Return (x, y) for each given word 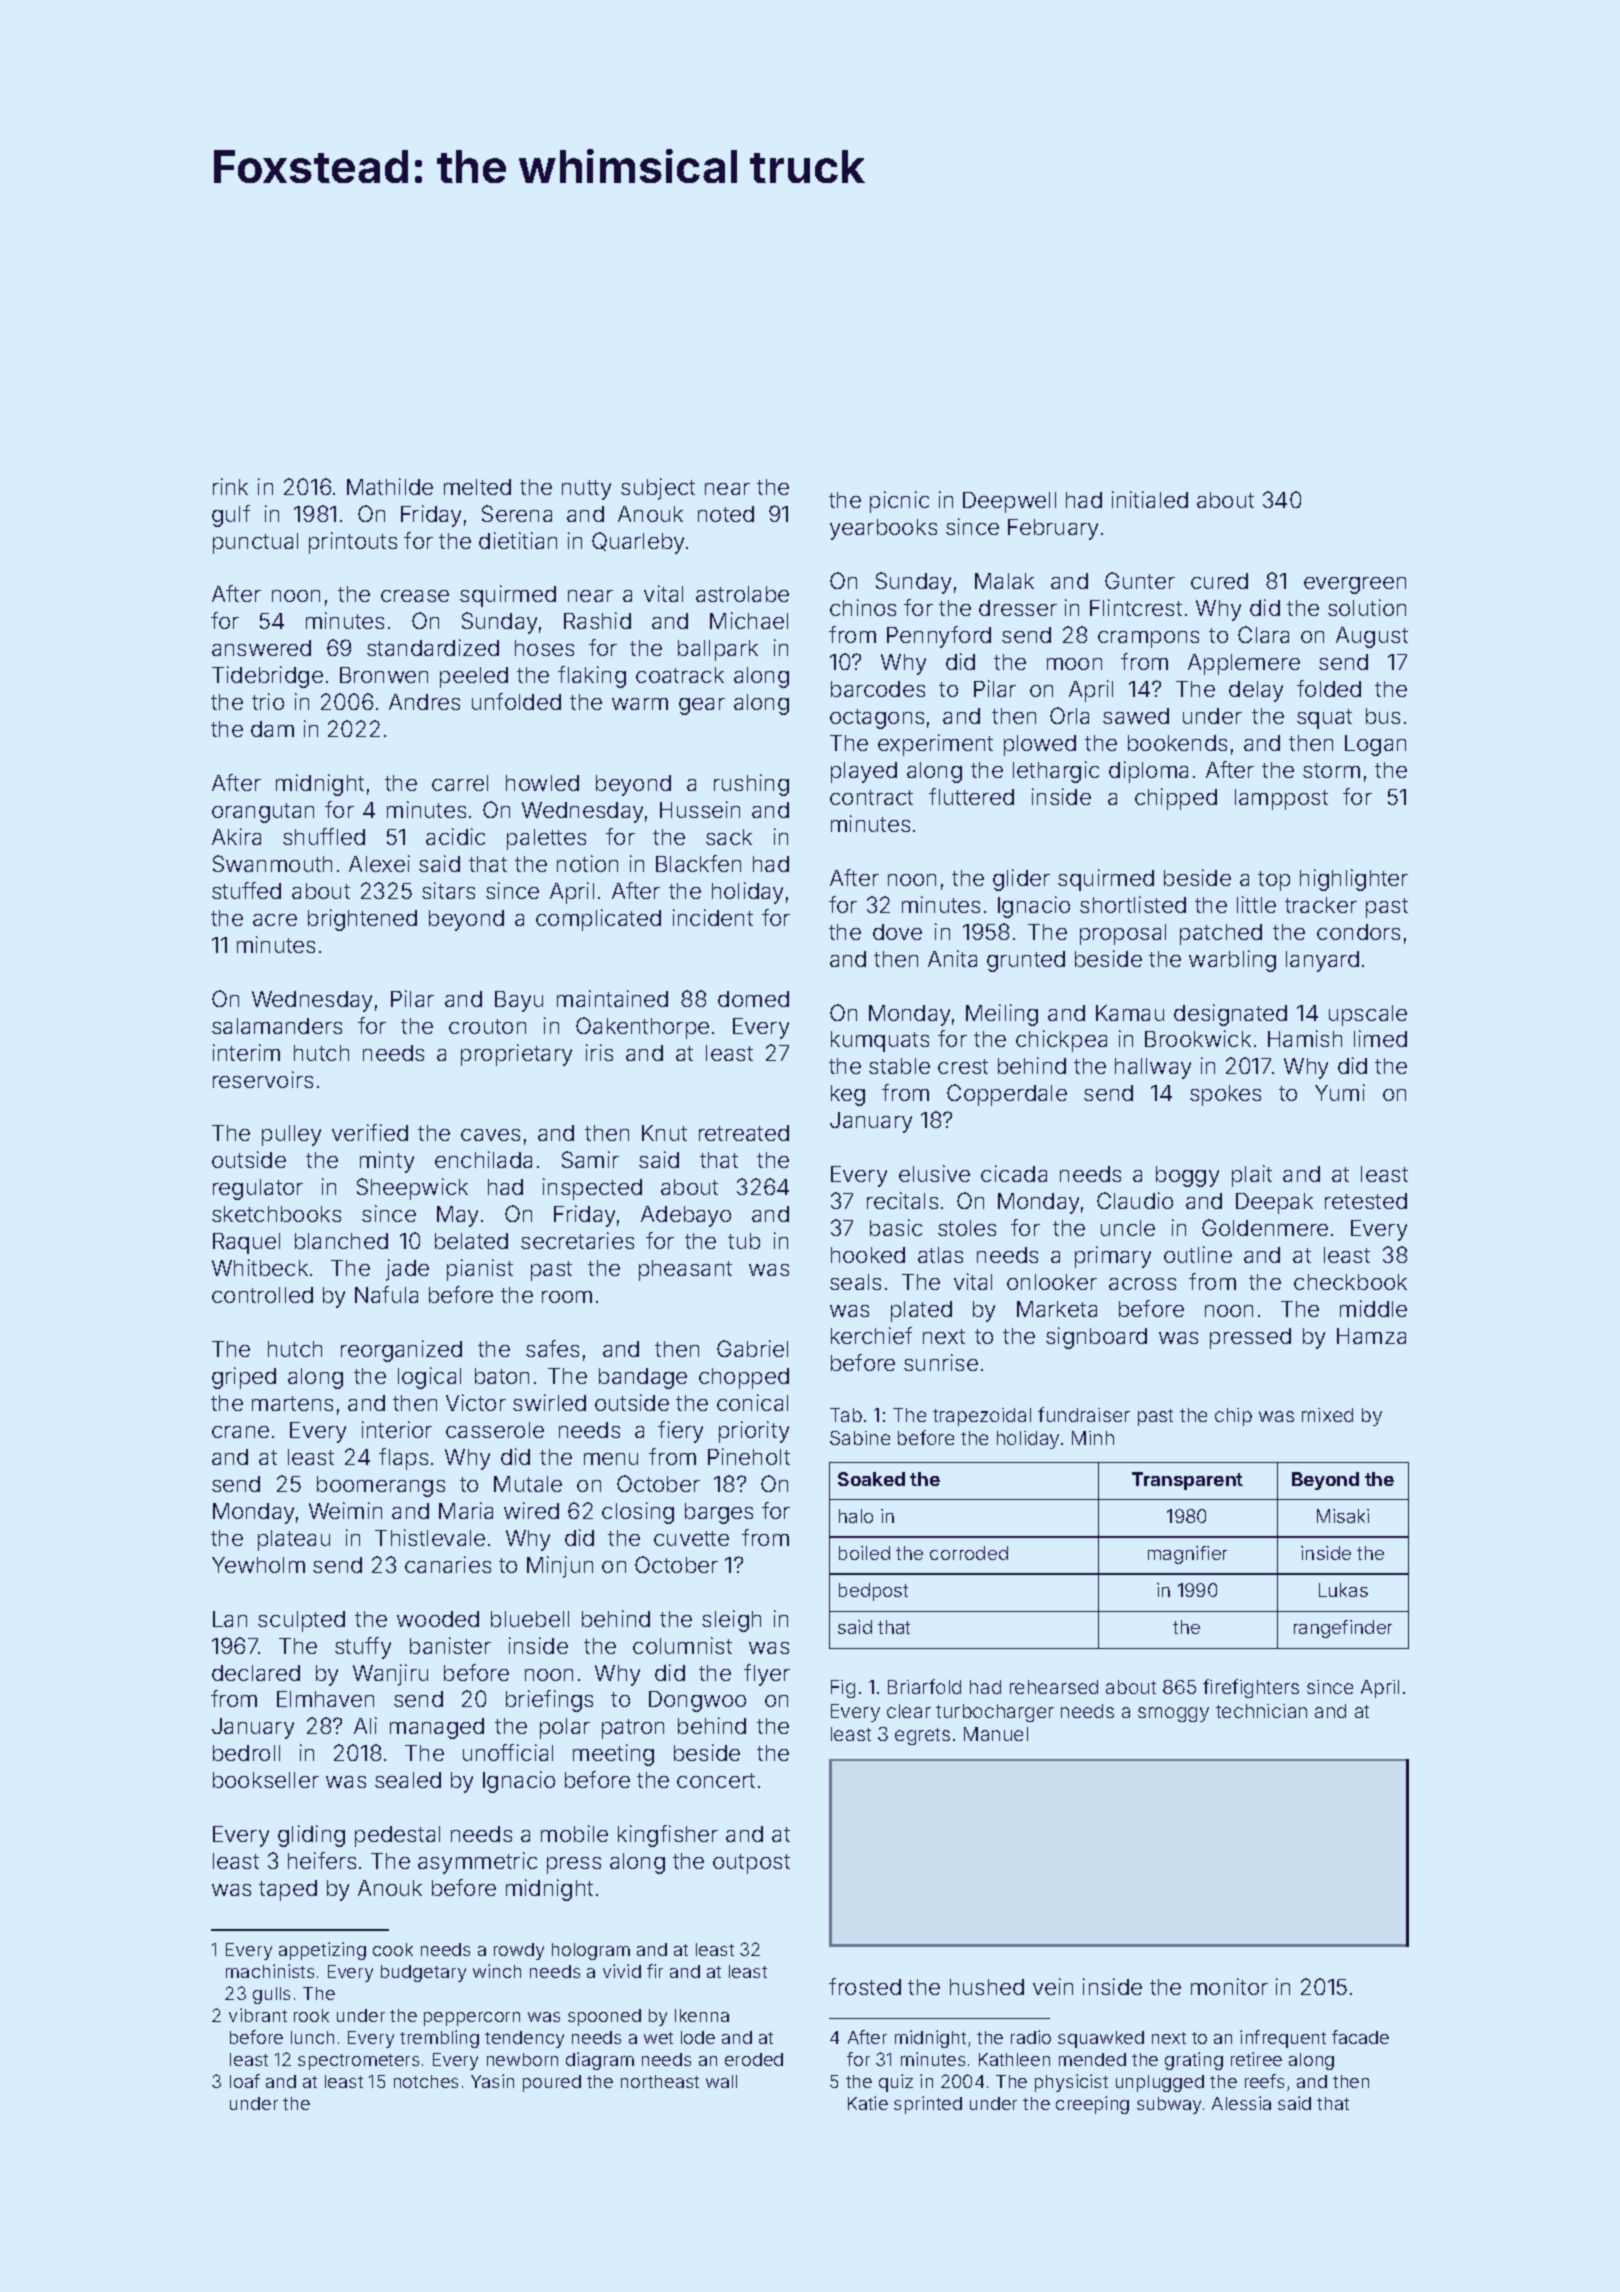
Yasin (492, 2081)
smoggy (1173, 1714)
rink (230, 486)
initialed (1150, 499)
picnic (899, 502)
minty (387, 1162)
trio (268, 701)
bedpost (873, 1592)
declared (256, 1673)
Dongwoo (697, 1701)
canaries (448, 1564)
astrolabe (742, 594)
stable (899, 1066)
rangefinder (1343, 1629)
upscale (1368, 1015)
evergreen (1355, 585)
